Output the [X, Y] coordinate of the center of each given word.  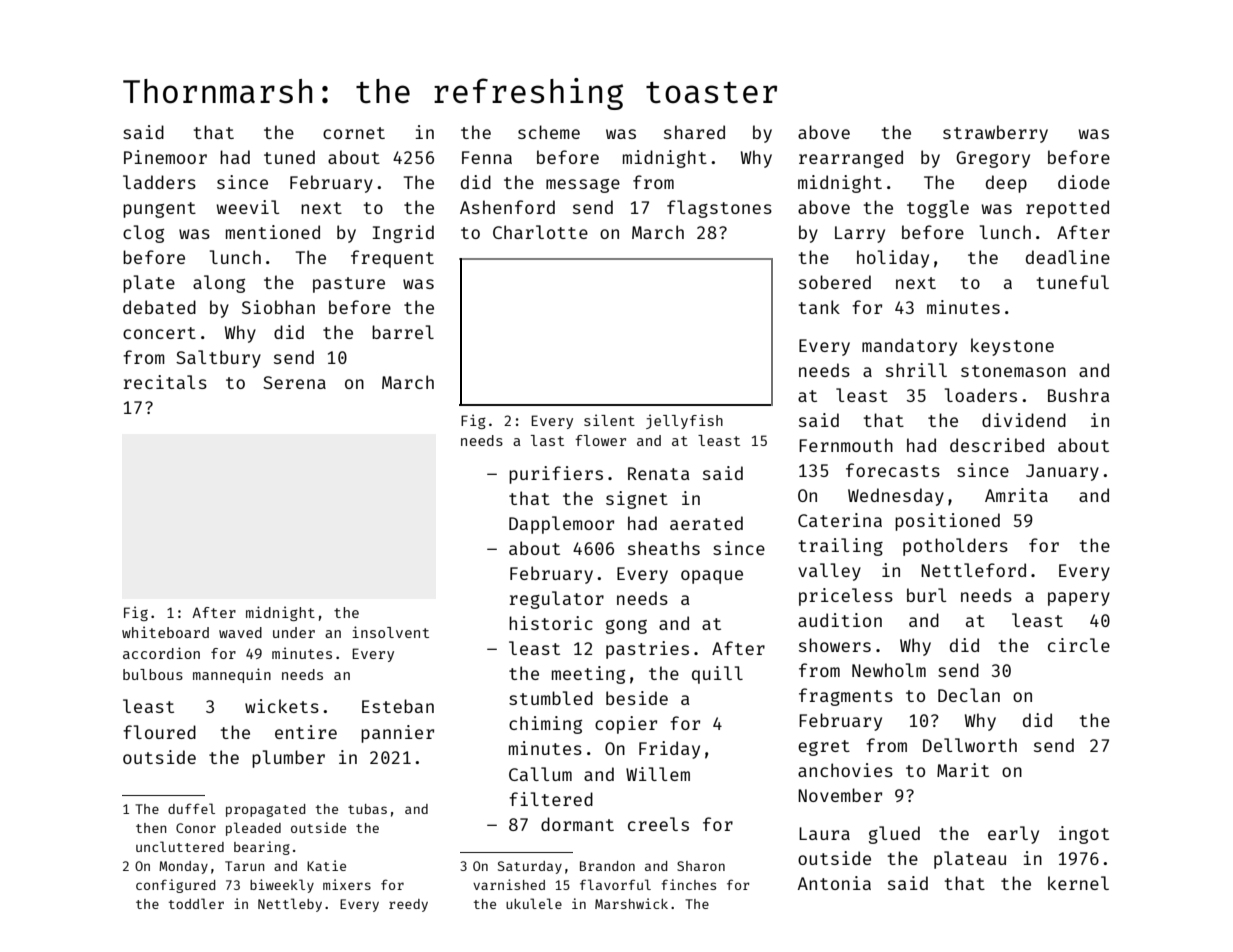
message [583, 186]
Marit [963, 770]
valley [829, 572]
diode [1084, 182]
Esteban [398, 706]
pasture [349, 285]
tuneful [1073, 282]
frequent [392, 259]
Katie [326, 865]
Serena [294, 382]
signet [637, 500]
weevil [247, 207]
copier [626, 725]
